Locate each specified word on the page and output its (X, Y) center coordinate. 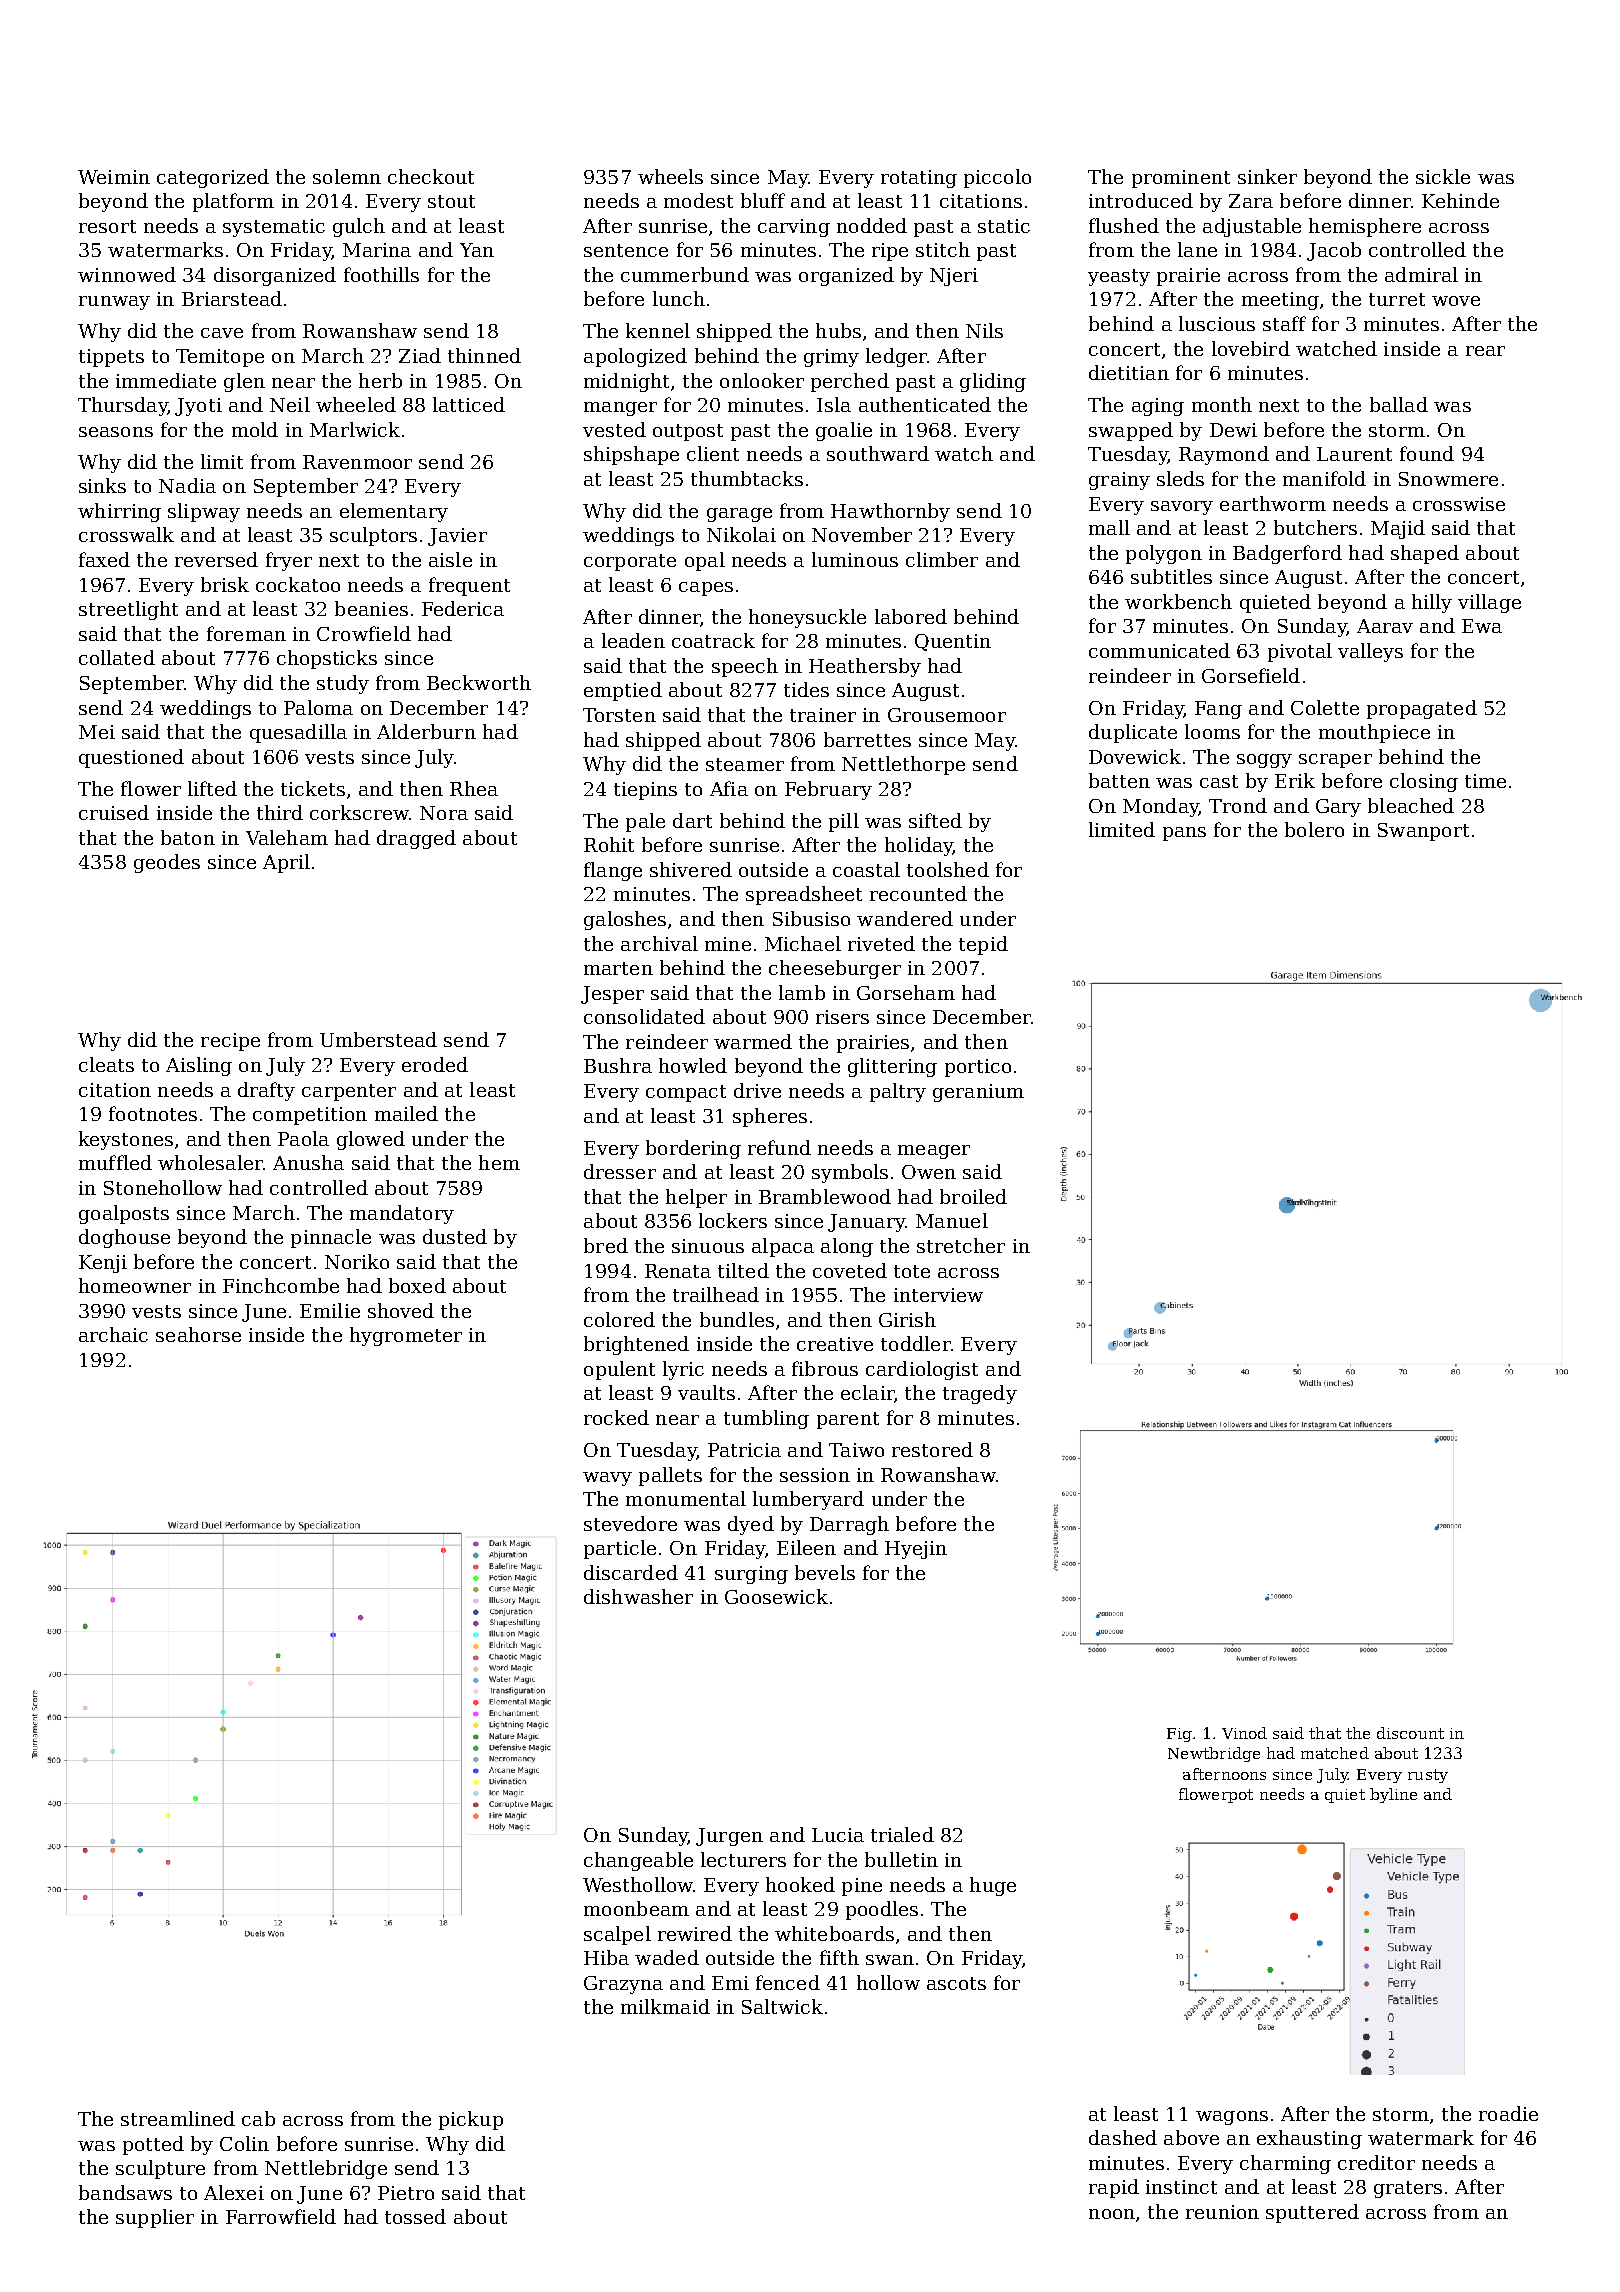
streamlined (178, 2118)
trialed (902, 1834)
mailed (406, 1113)
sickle (1443, 176)
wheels (670, 176)
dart (692, 820)
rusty (1428, 1776)
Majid (1398, 529)
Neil (290, 404)
